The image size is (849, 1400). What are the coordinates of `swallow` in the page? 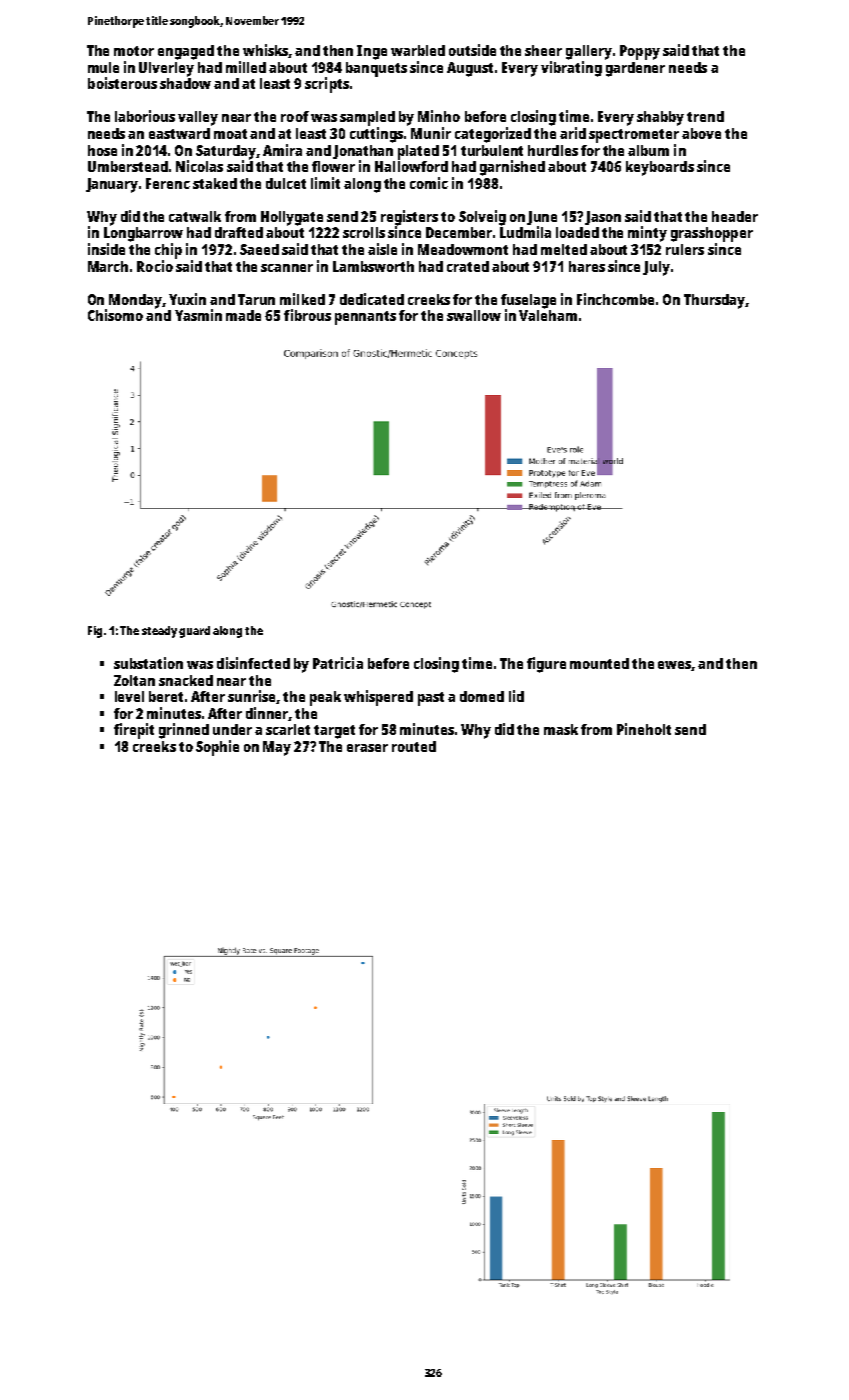 It's located at (474, 315).
